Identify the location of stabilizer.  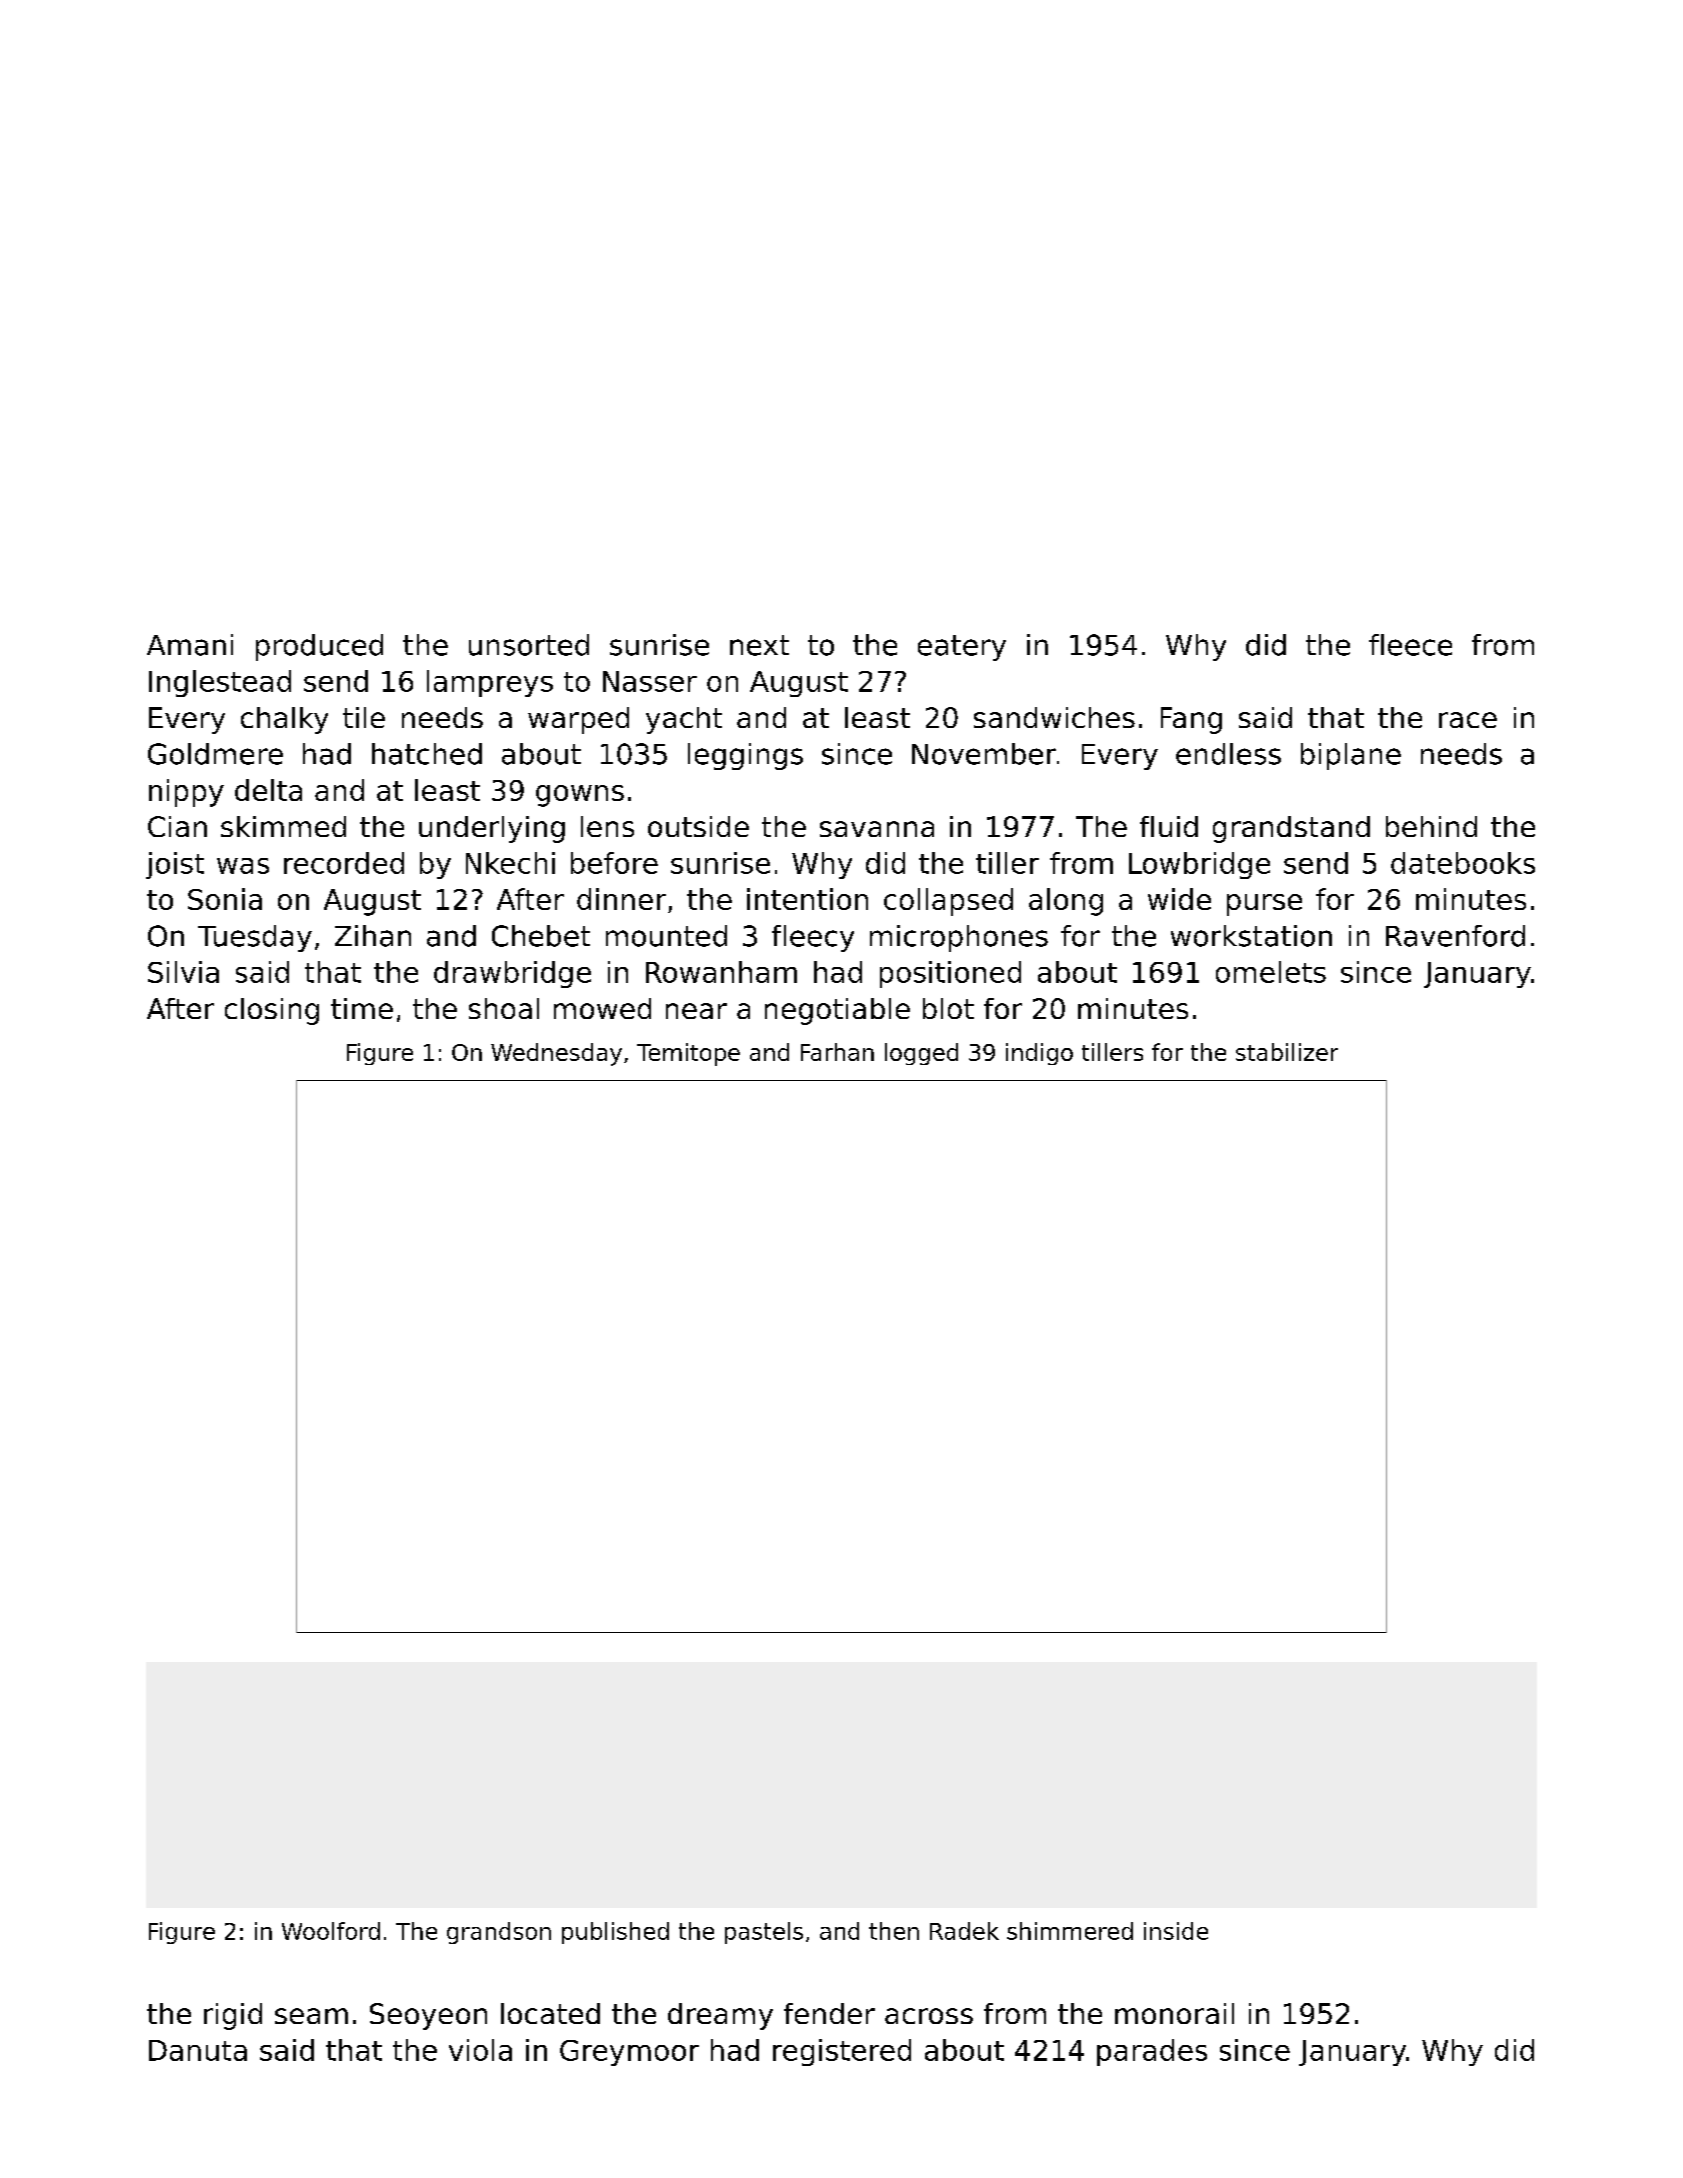
(1287, 1052).
